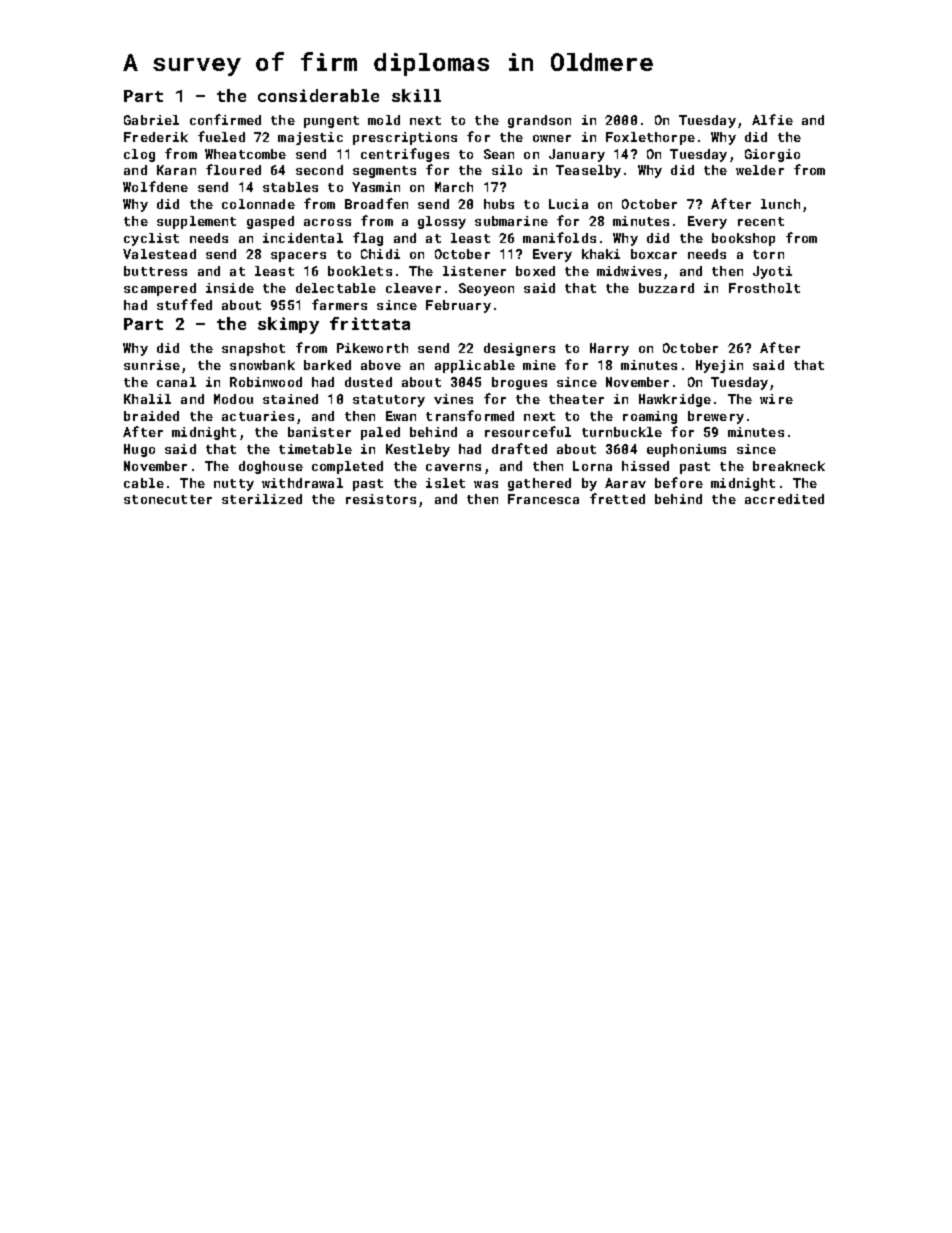  What do you see at coordinates (258, 416) in the screenshot?
I see `actuaries` at bounding box center [258, 416].
